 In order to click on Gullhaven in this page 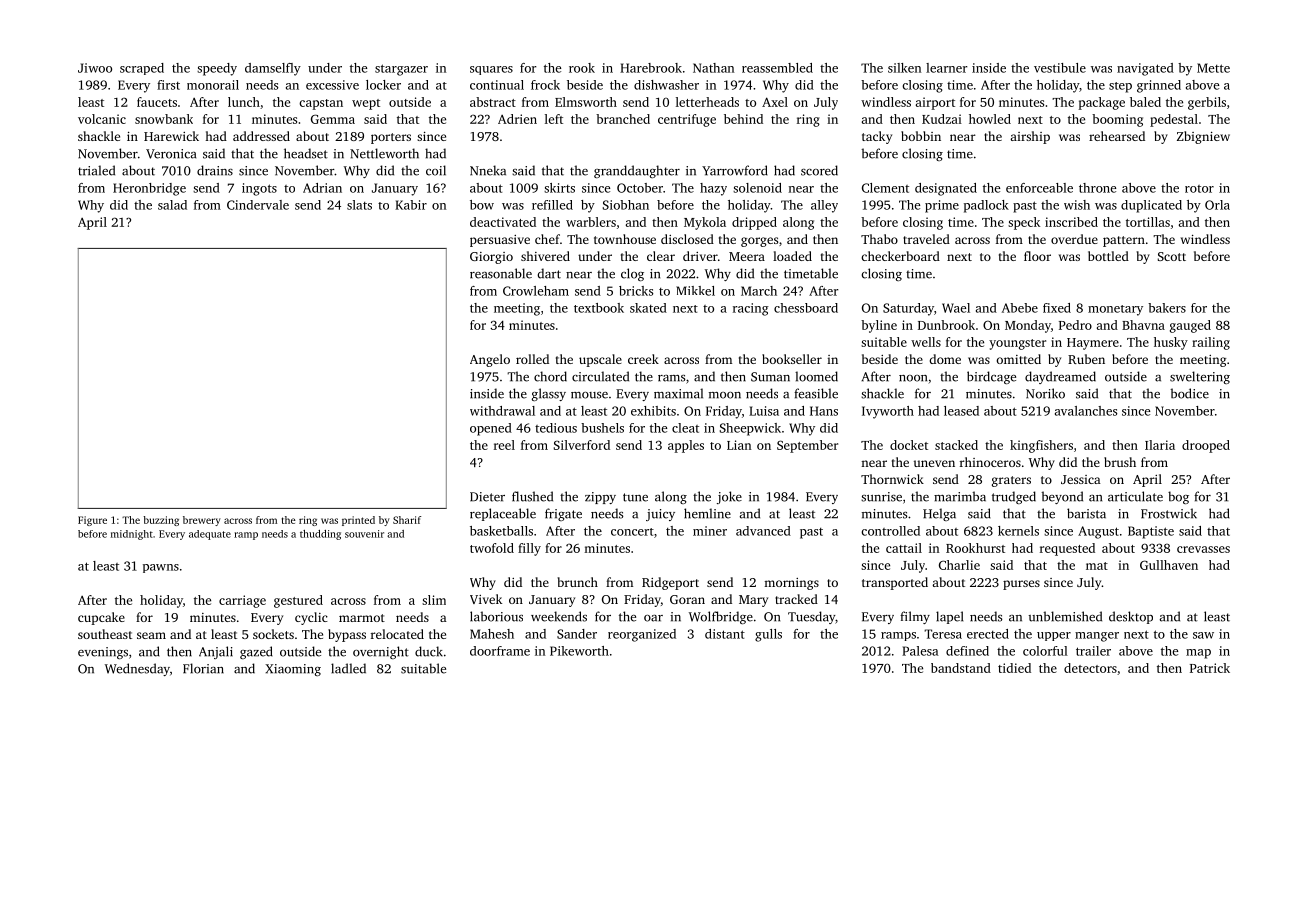, I will do `click(1169, 565)`.
